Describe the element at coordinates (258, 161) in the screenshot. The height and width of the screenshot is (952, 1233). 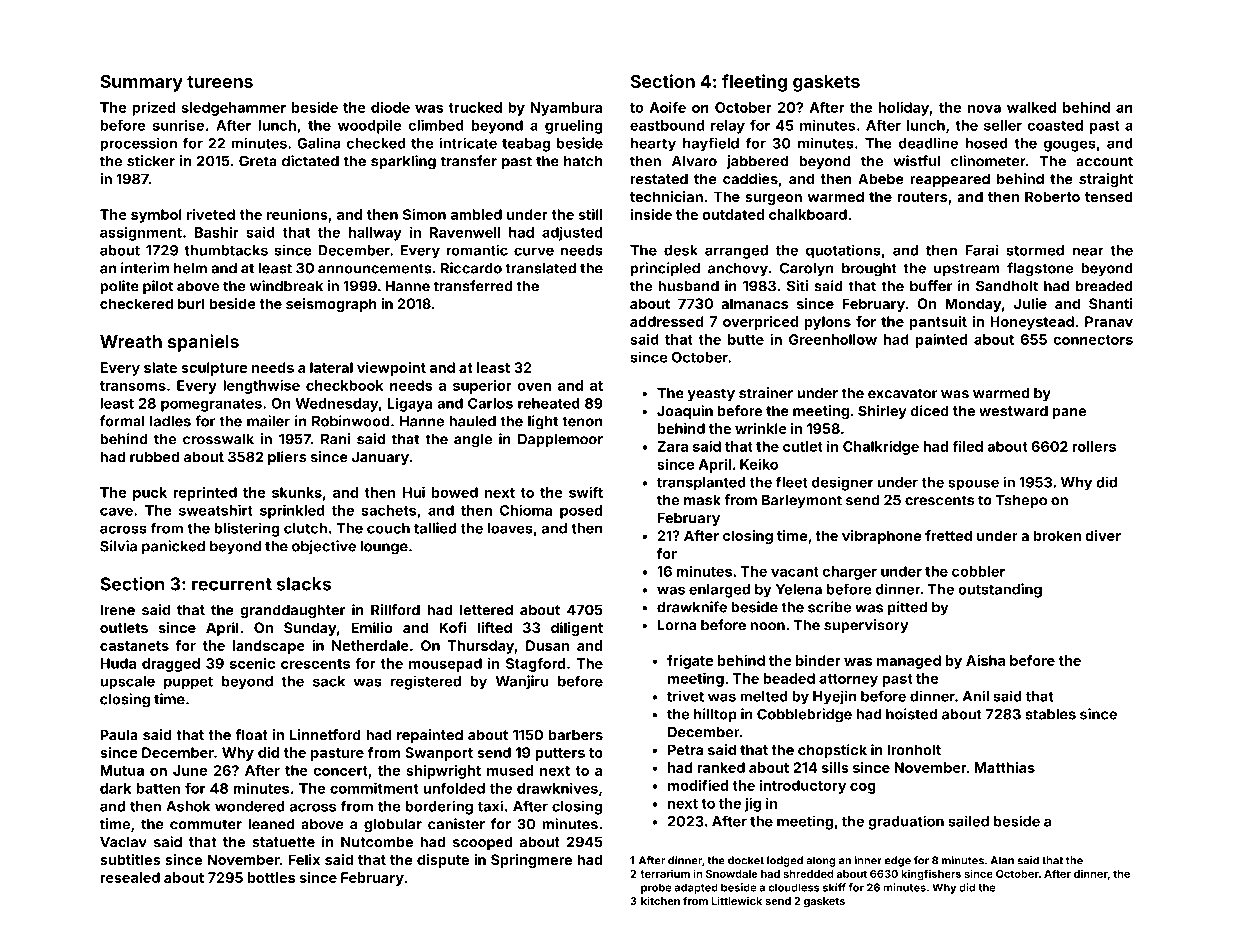
I see `Greta` at that location.
